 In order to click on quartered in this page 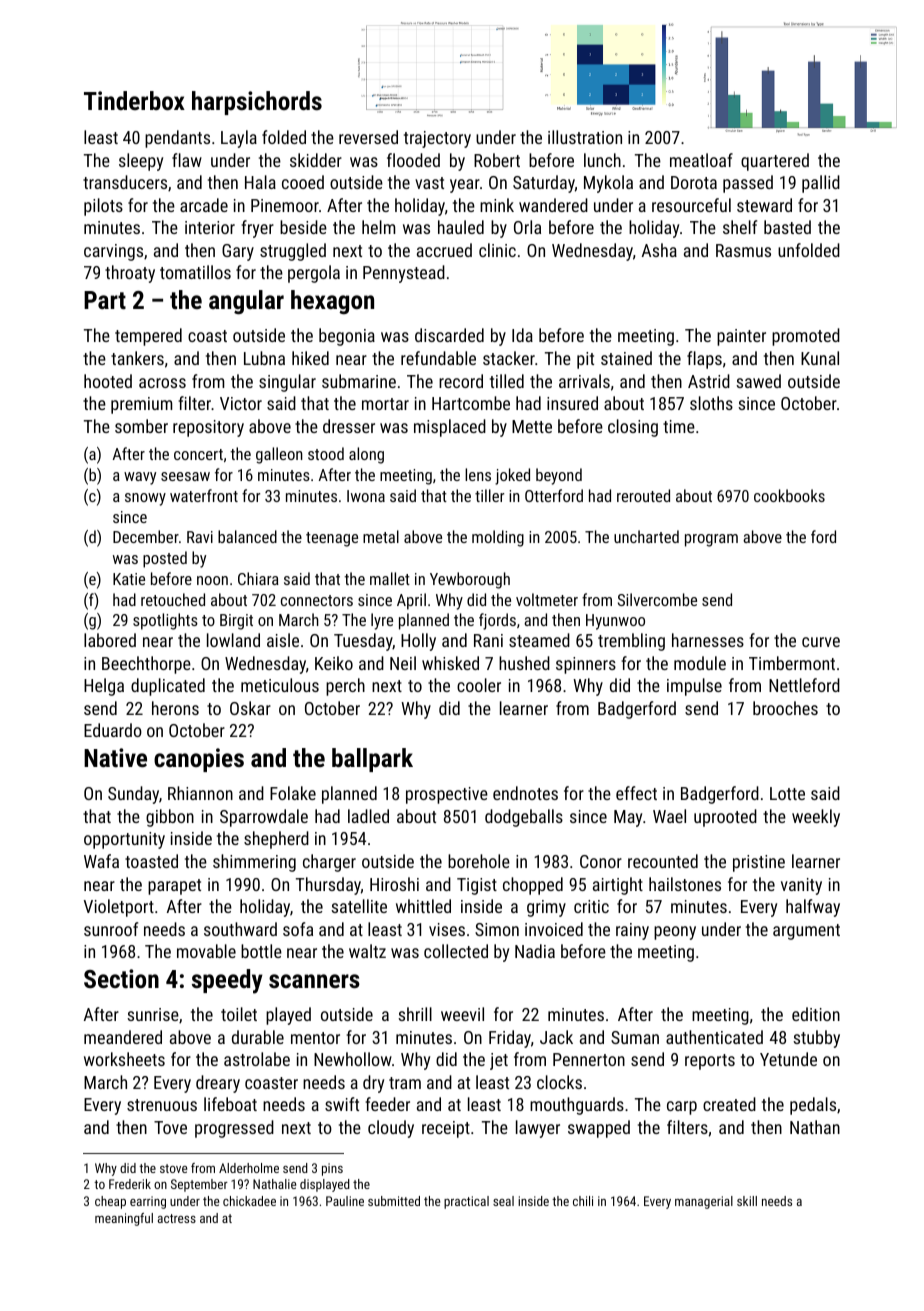, I will do `click(775, 162)`.
